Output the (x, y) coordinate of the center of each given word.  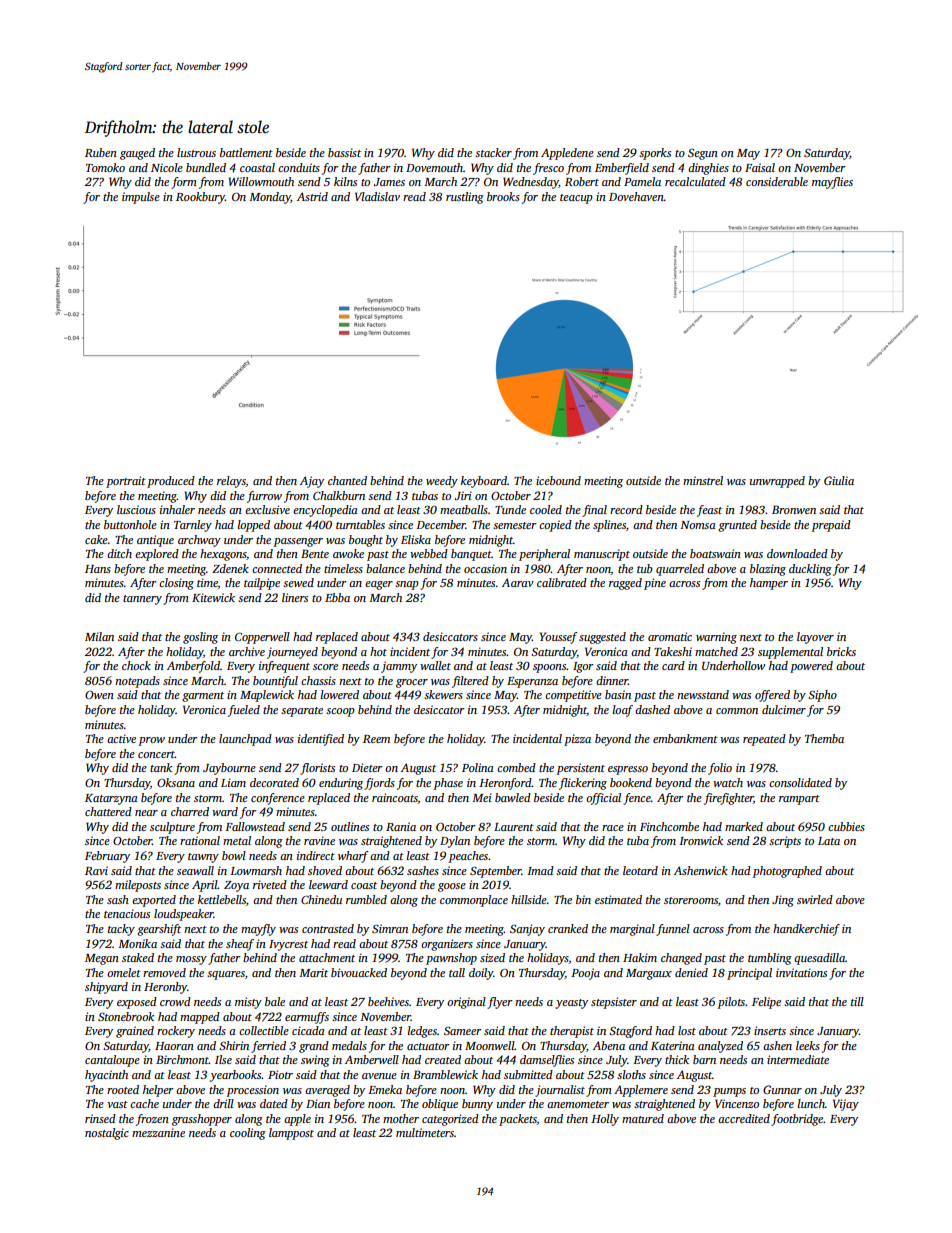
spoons (549, 668)
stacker (493, 152)
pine (655, 584)
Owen (99, 695)
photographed (787, 872)
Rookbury (200, 198)
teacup (576, 199)
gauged (137, 154)
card (673, 665)
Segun (703, 154)
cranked (568, 928)
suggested (602, 638)
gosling (200, 638)
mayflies (832, 183)
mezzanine (158, 1132)
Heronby (165, 988)
